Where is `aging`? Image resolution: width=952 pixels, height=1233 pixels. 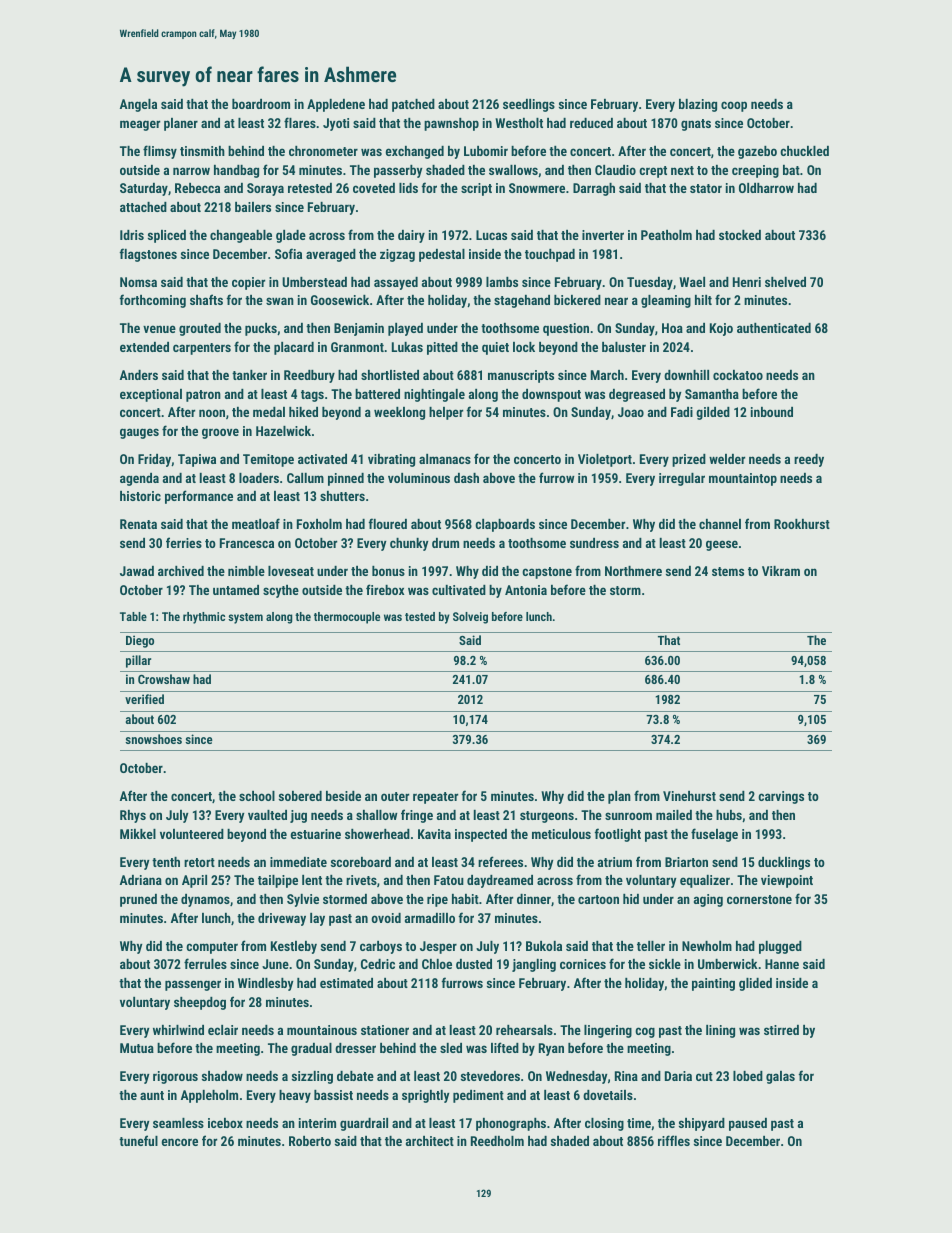
aging is located at coordinates (708, 900).
